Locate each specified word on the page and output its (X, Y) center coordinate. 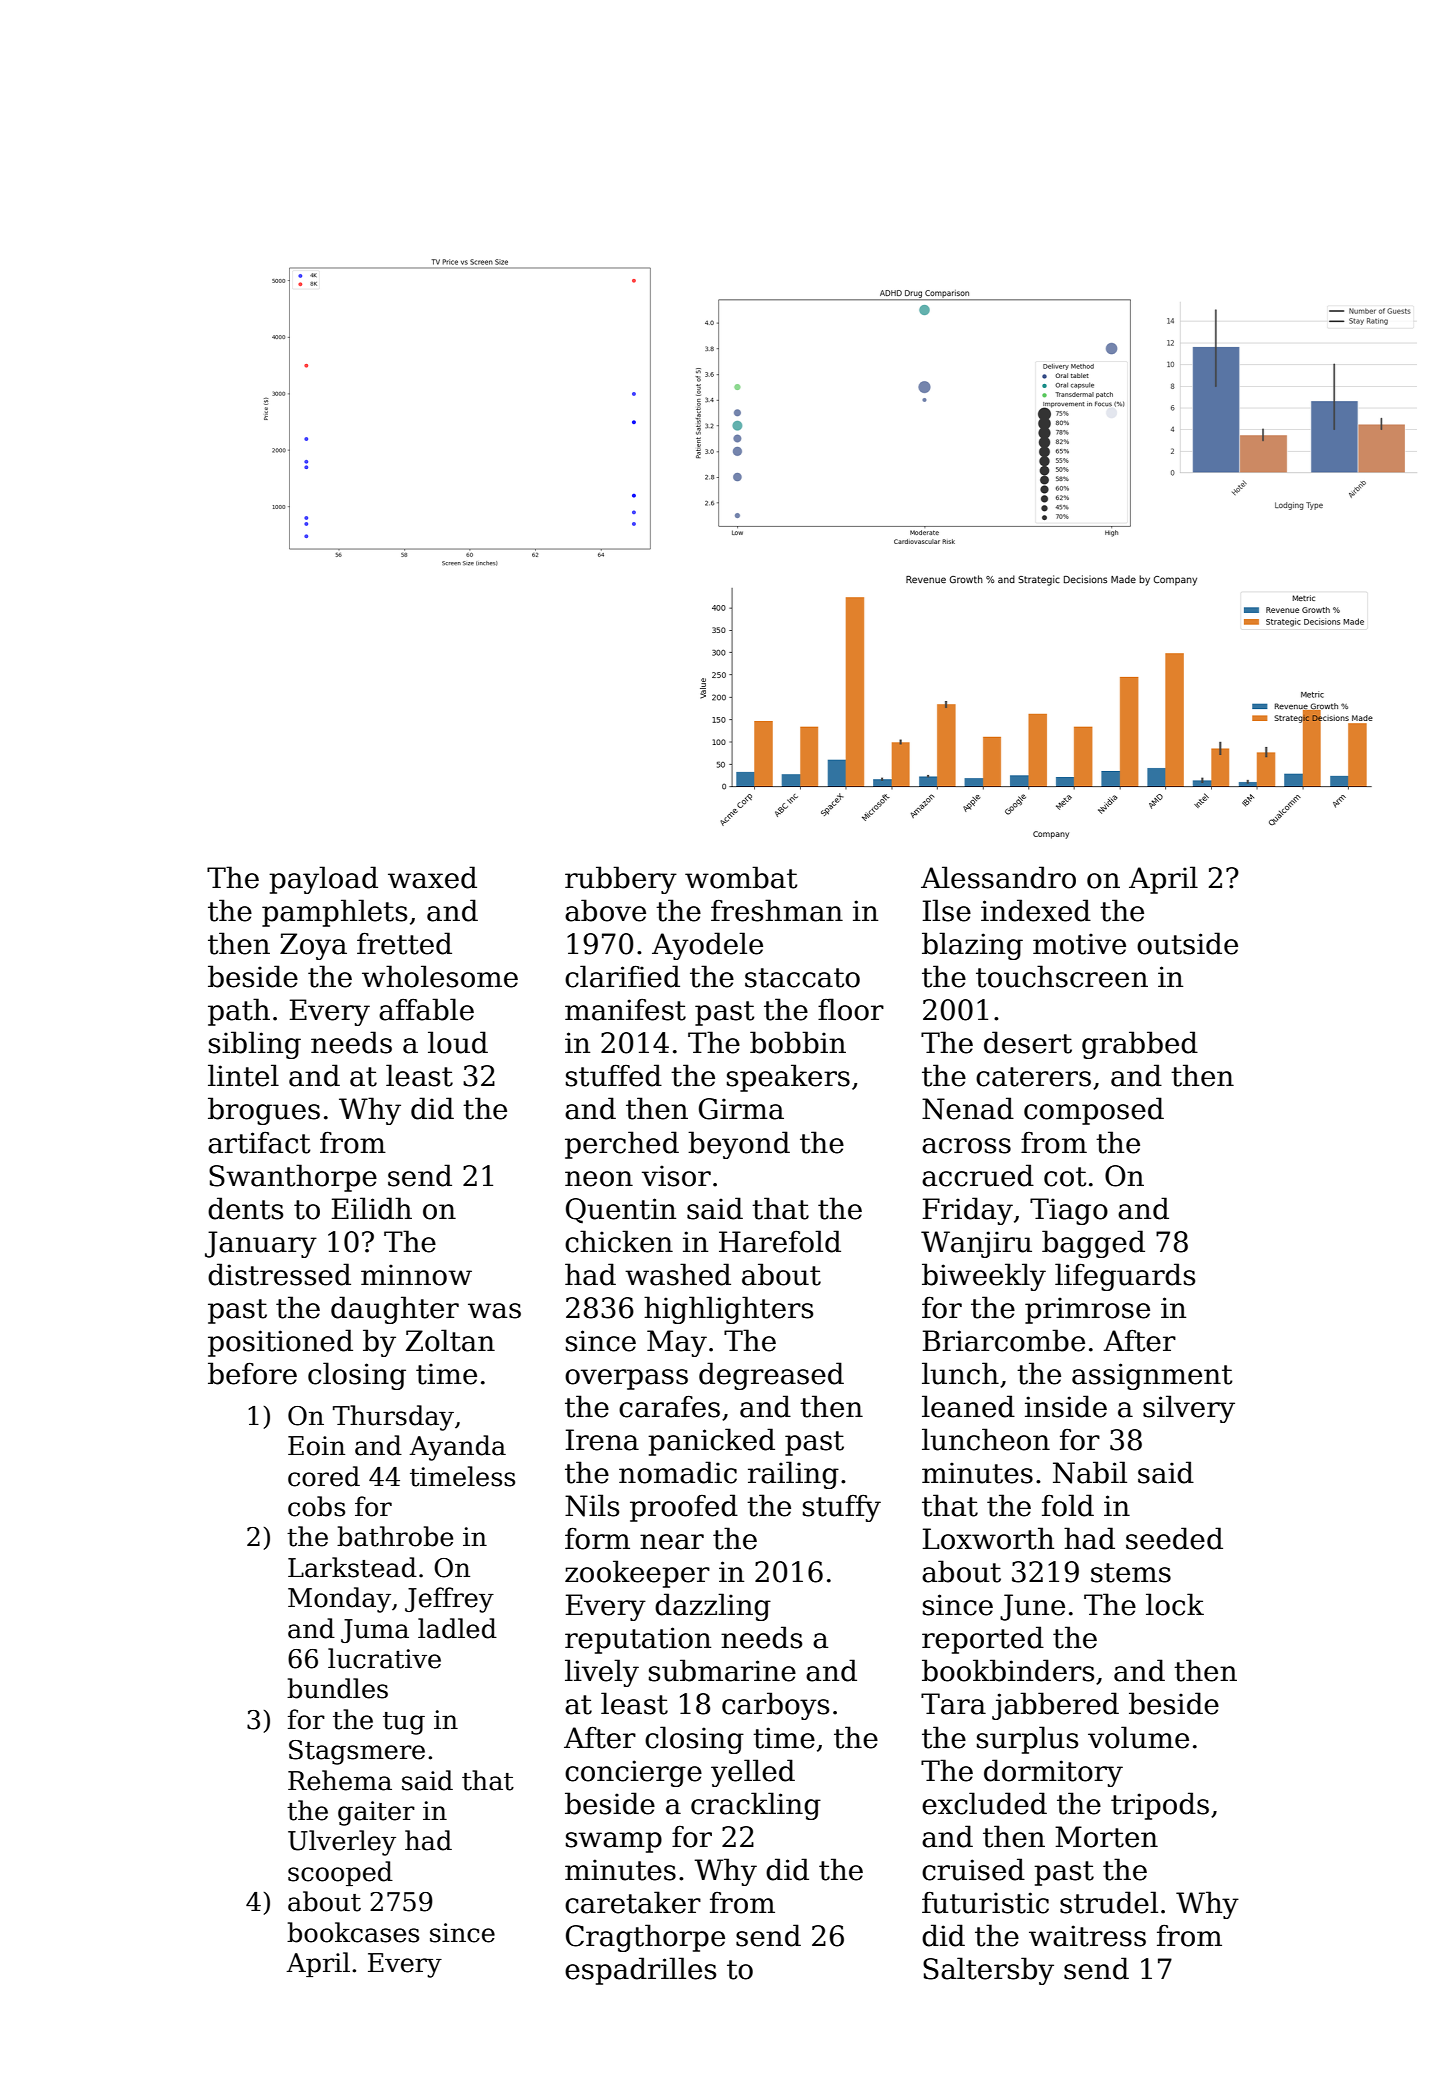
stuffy (842, 1508)
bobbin (798, 1042)
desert (1028, 1042)
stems (1131, 1573)
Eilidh (372, 1208)
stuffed (614, 1075)
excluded (984, 1803)
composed (1094, 1111)
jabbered (1055, 1706)
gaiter (376, 1813)
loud (458, 1042)
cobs (316, 1506)
